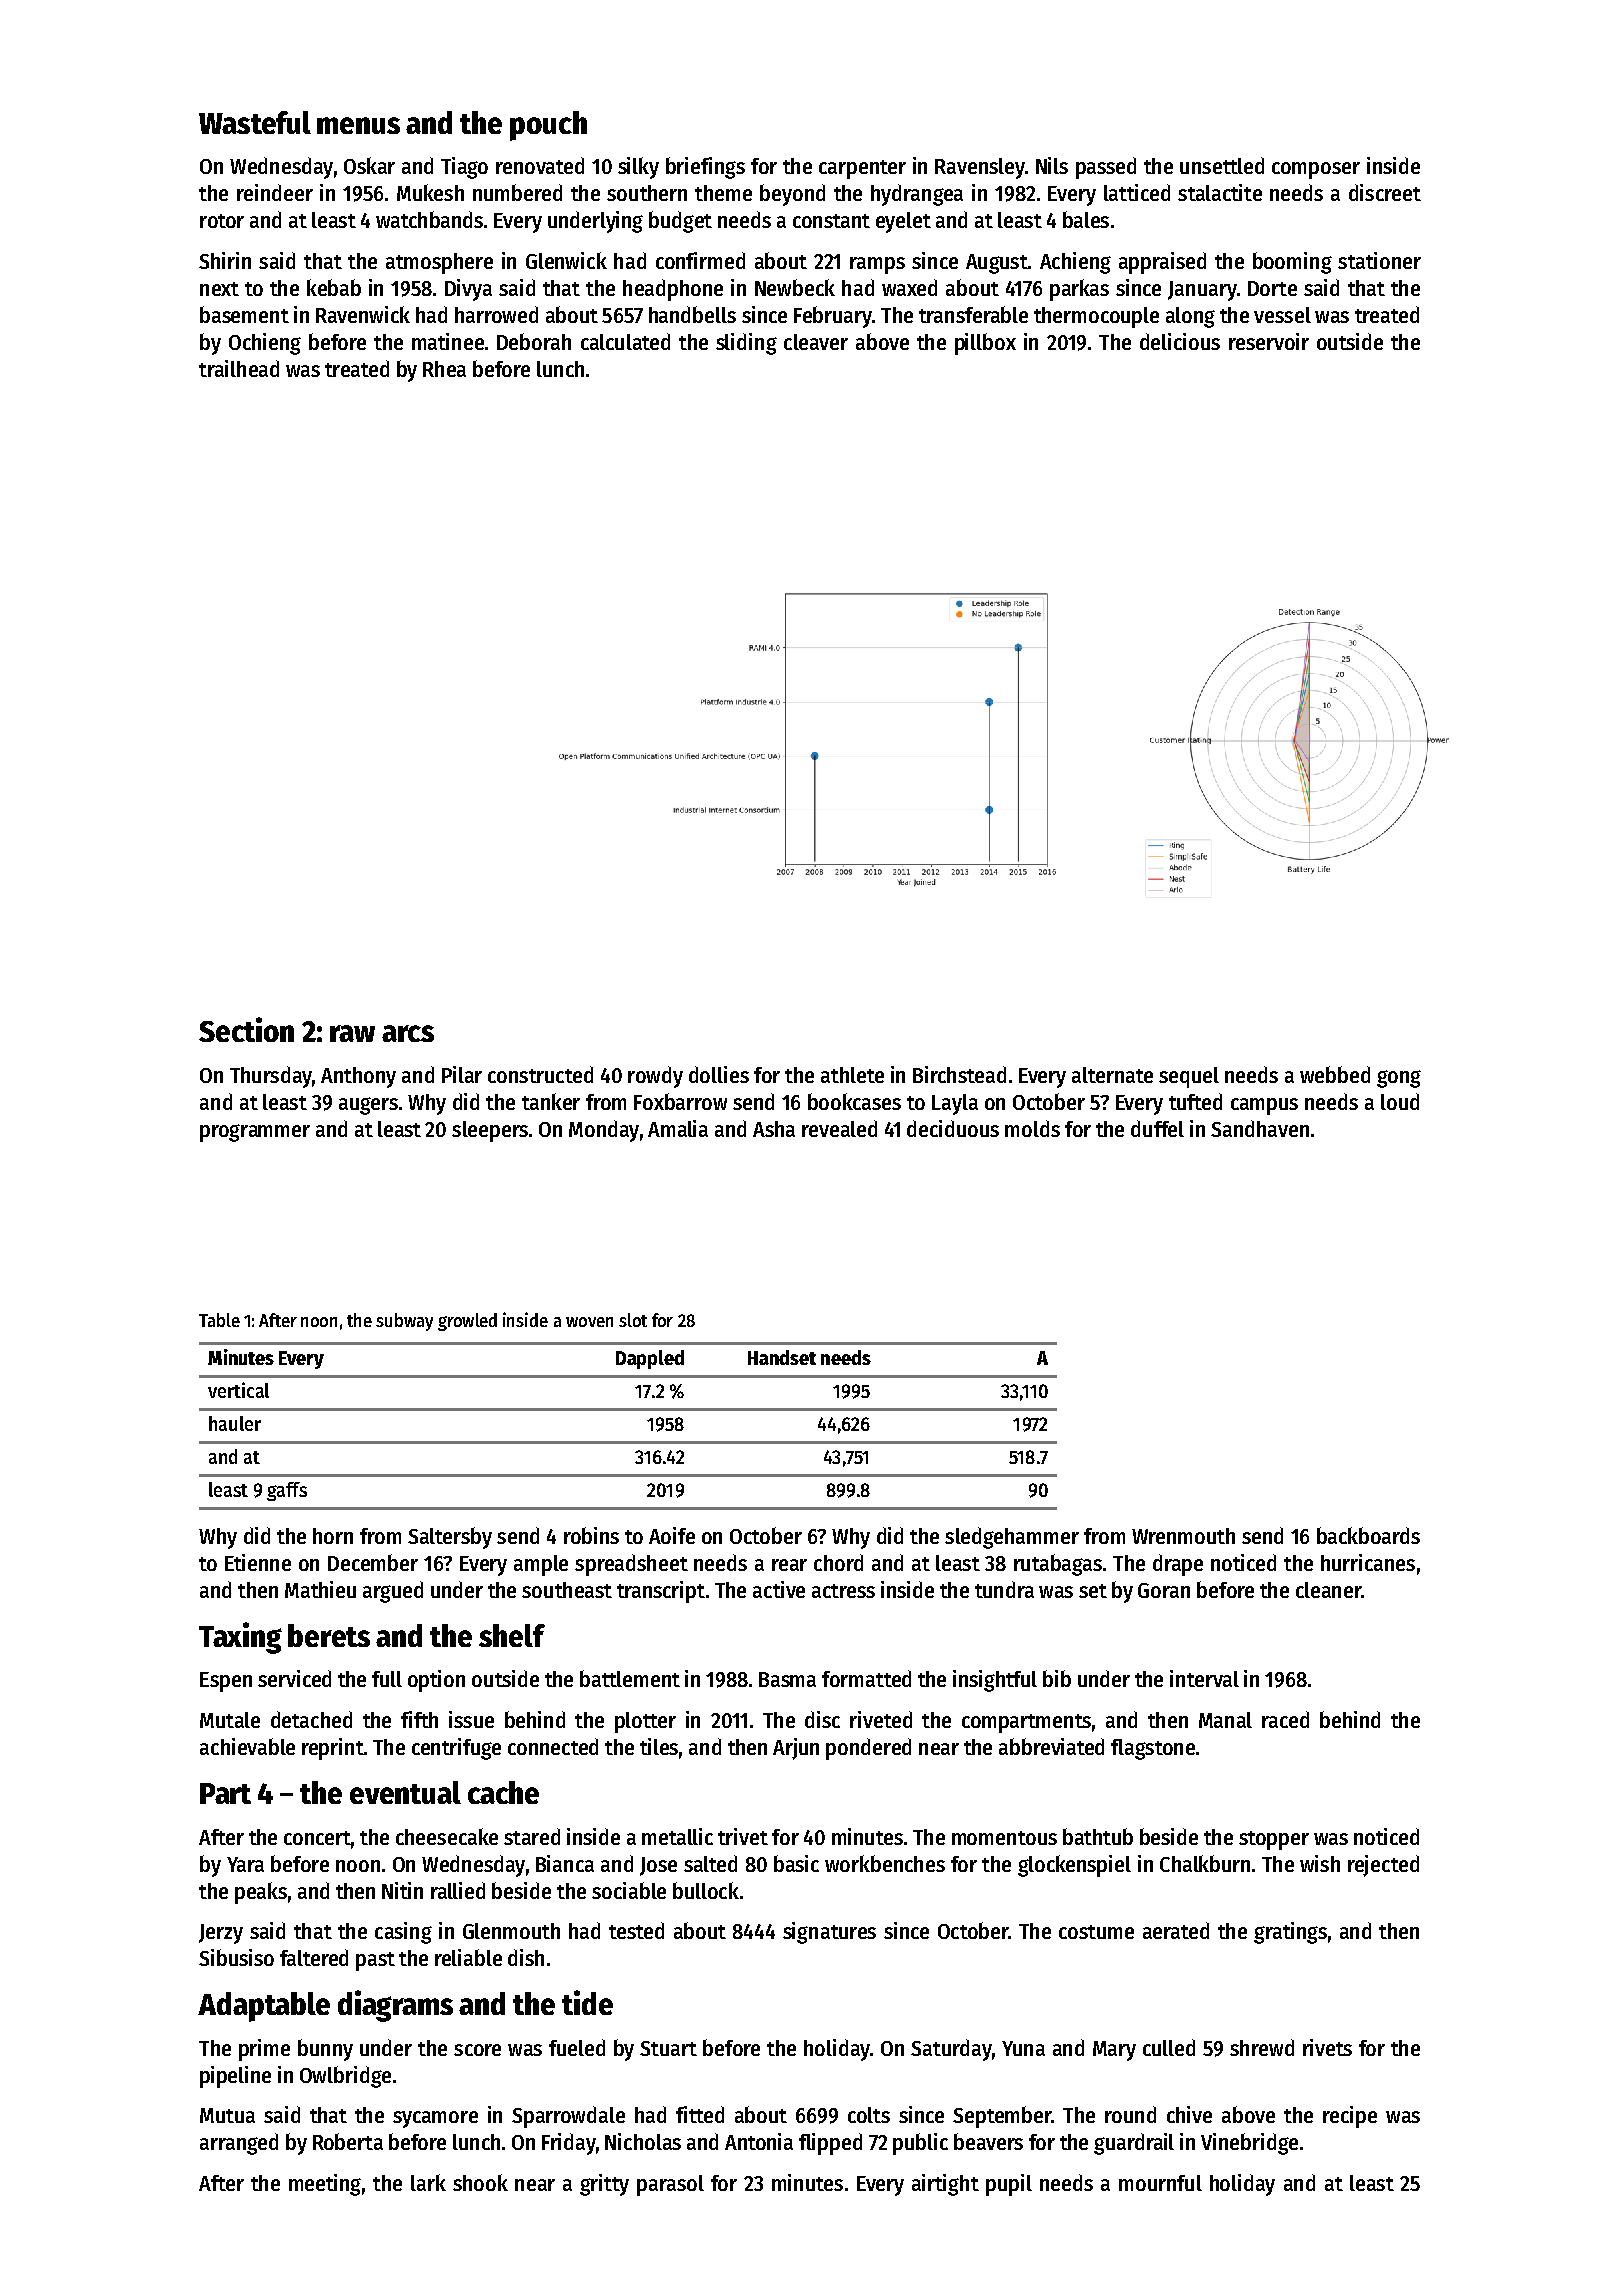  What do you see at coordinates (1157, 1128) in the document?
I see `duffel` at bounding box center [1157, 1128].
